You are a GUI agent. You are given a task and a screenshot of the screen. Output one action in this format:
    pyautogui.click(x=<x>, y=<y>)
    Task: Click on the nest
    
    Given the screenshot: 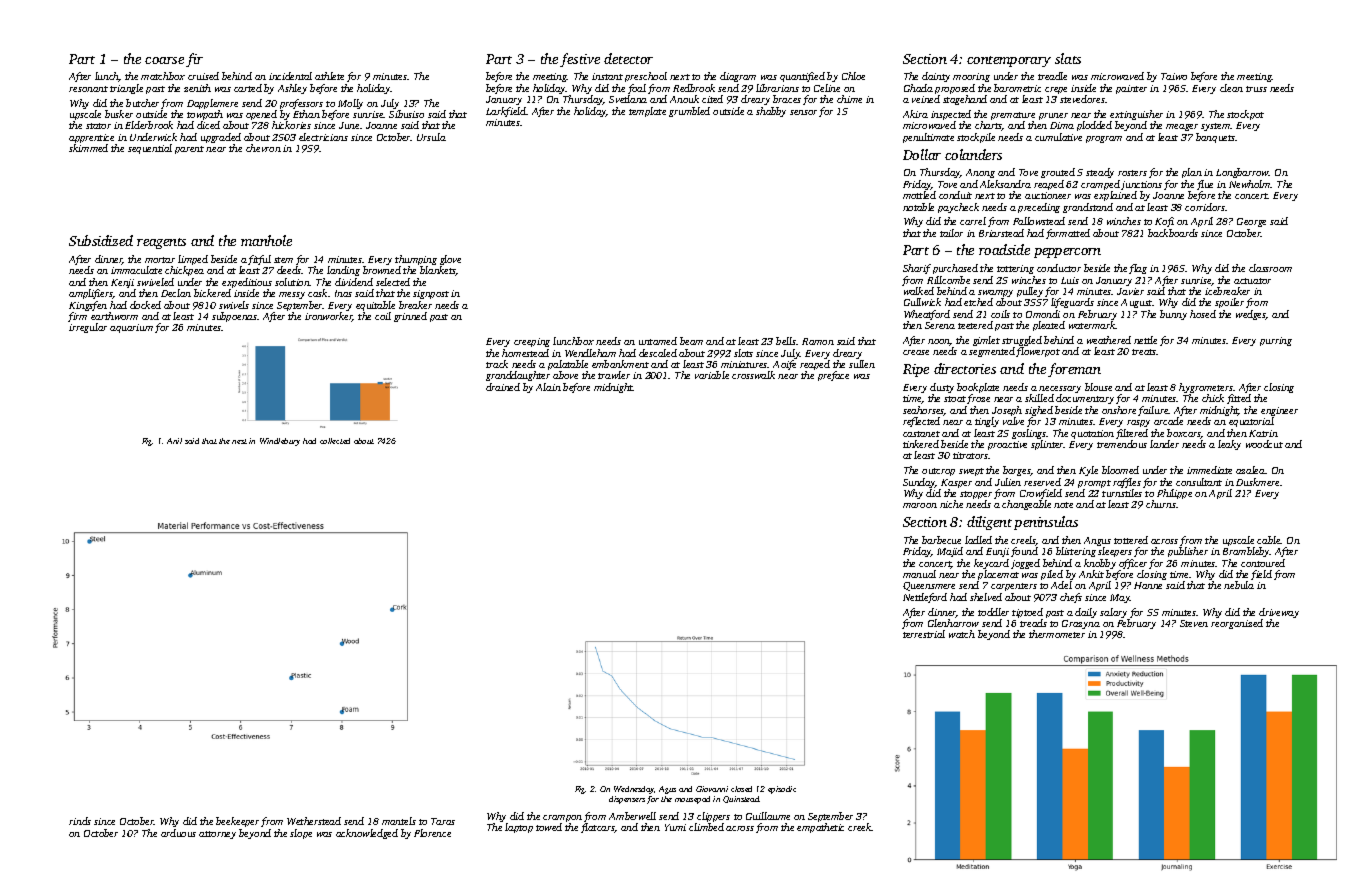 What is the action you would take?
    pyautogui.click(x=239, y=441)
